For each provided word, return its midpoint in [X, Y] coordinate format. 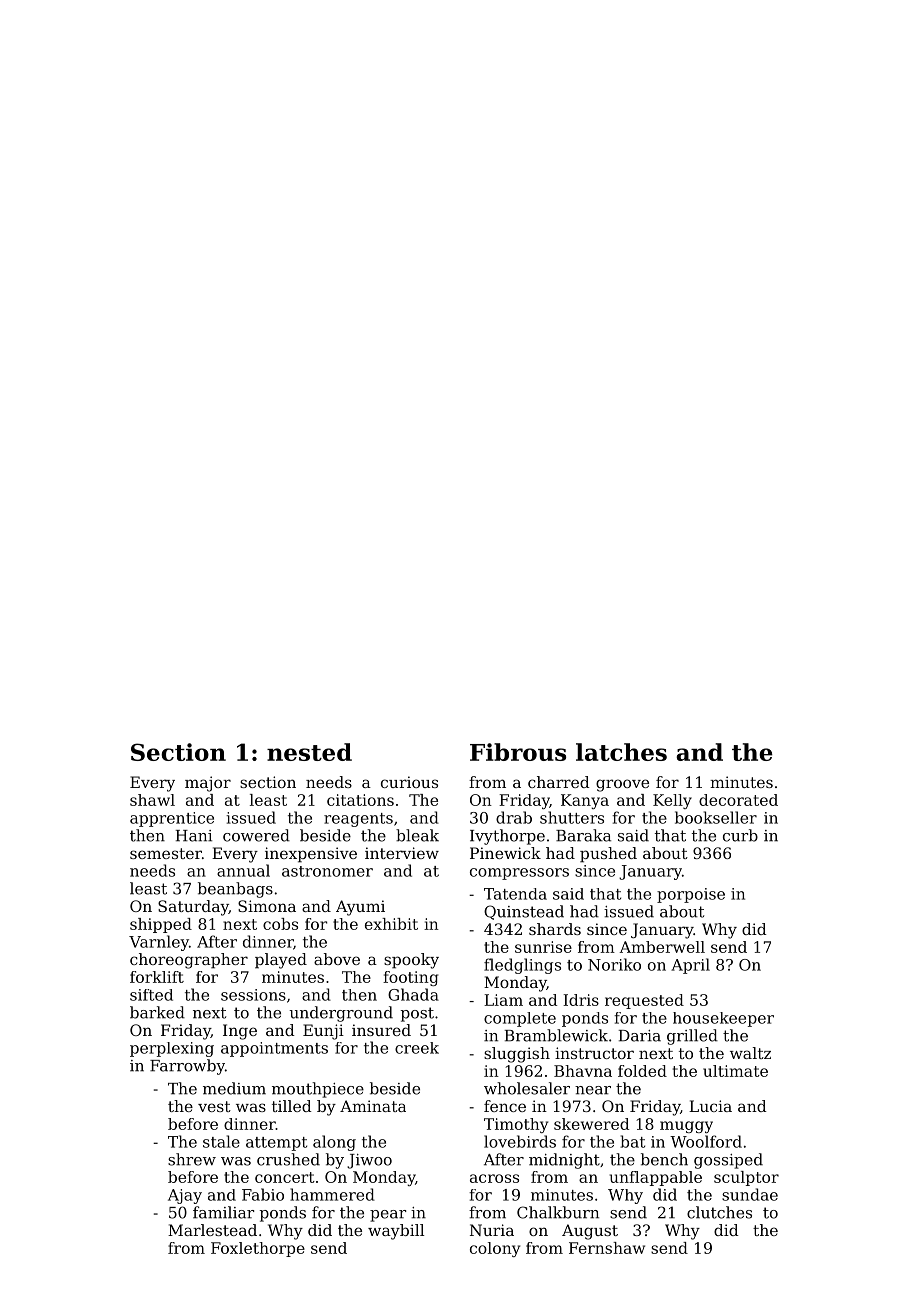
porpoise [691, 895]
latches [621, 752]
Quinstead [524, 912]
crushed [288, 1159]
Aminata [373, 1106]
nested [309, 752]
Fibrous [518, 752]
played [281, 961]
